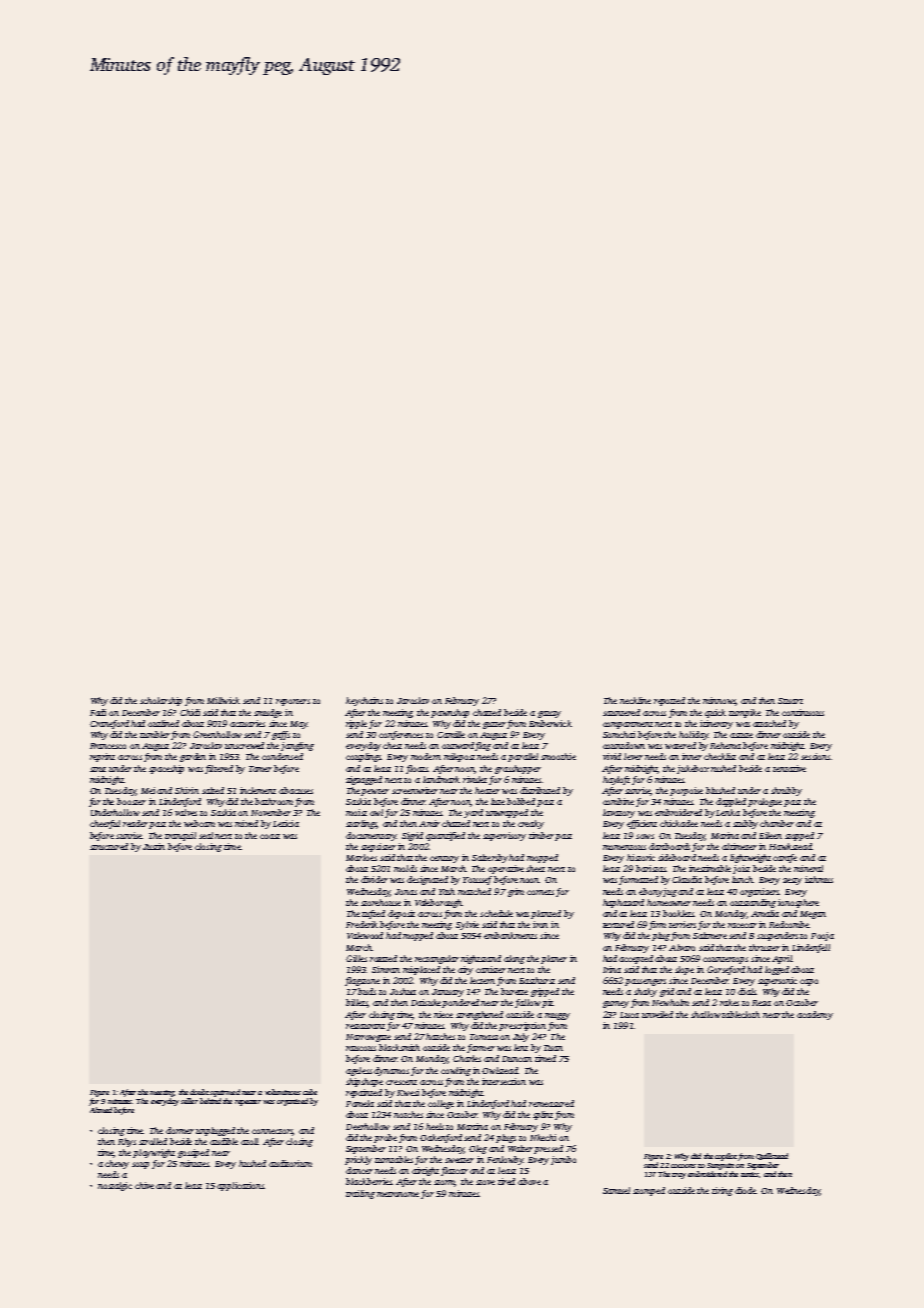  What do you see at coordinates (127, 1142) in the screenshot?
I see `Rhys` at bounding box center [127, 1142].
